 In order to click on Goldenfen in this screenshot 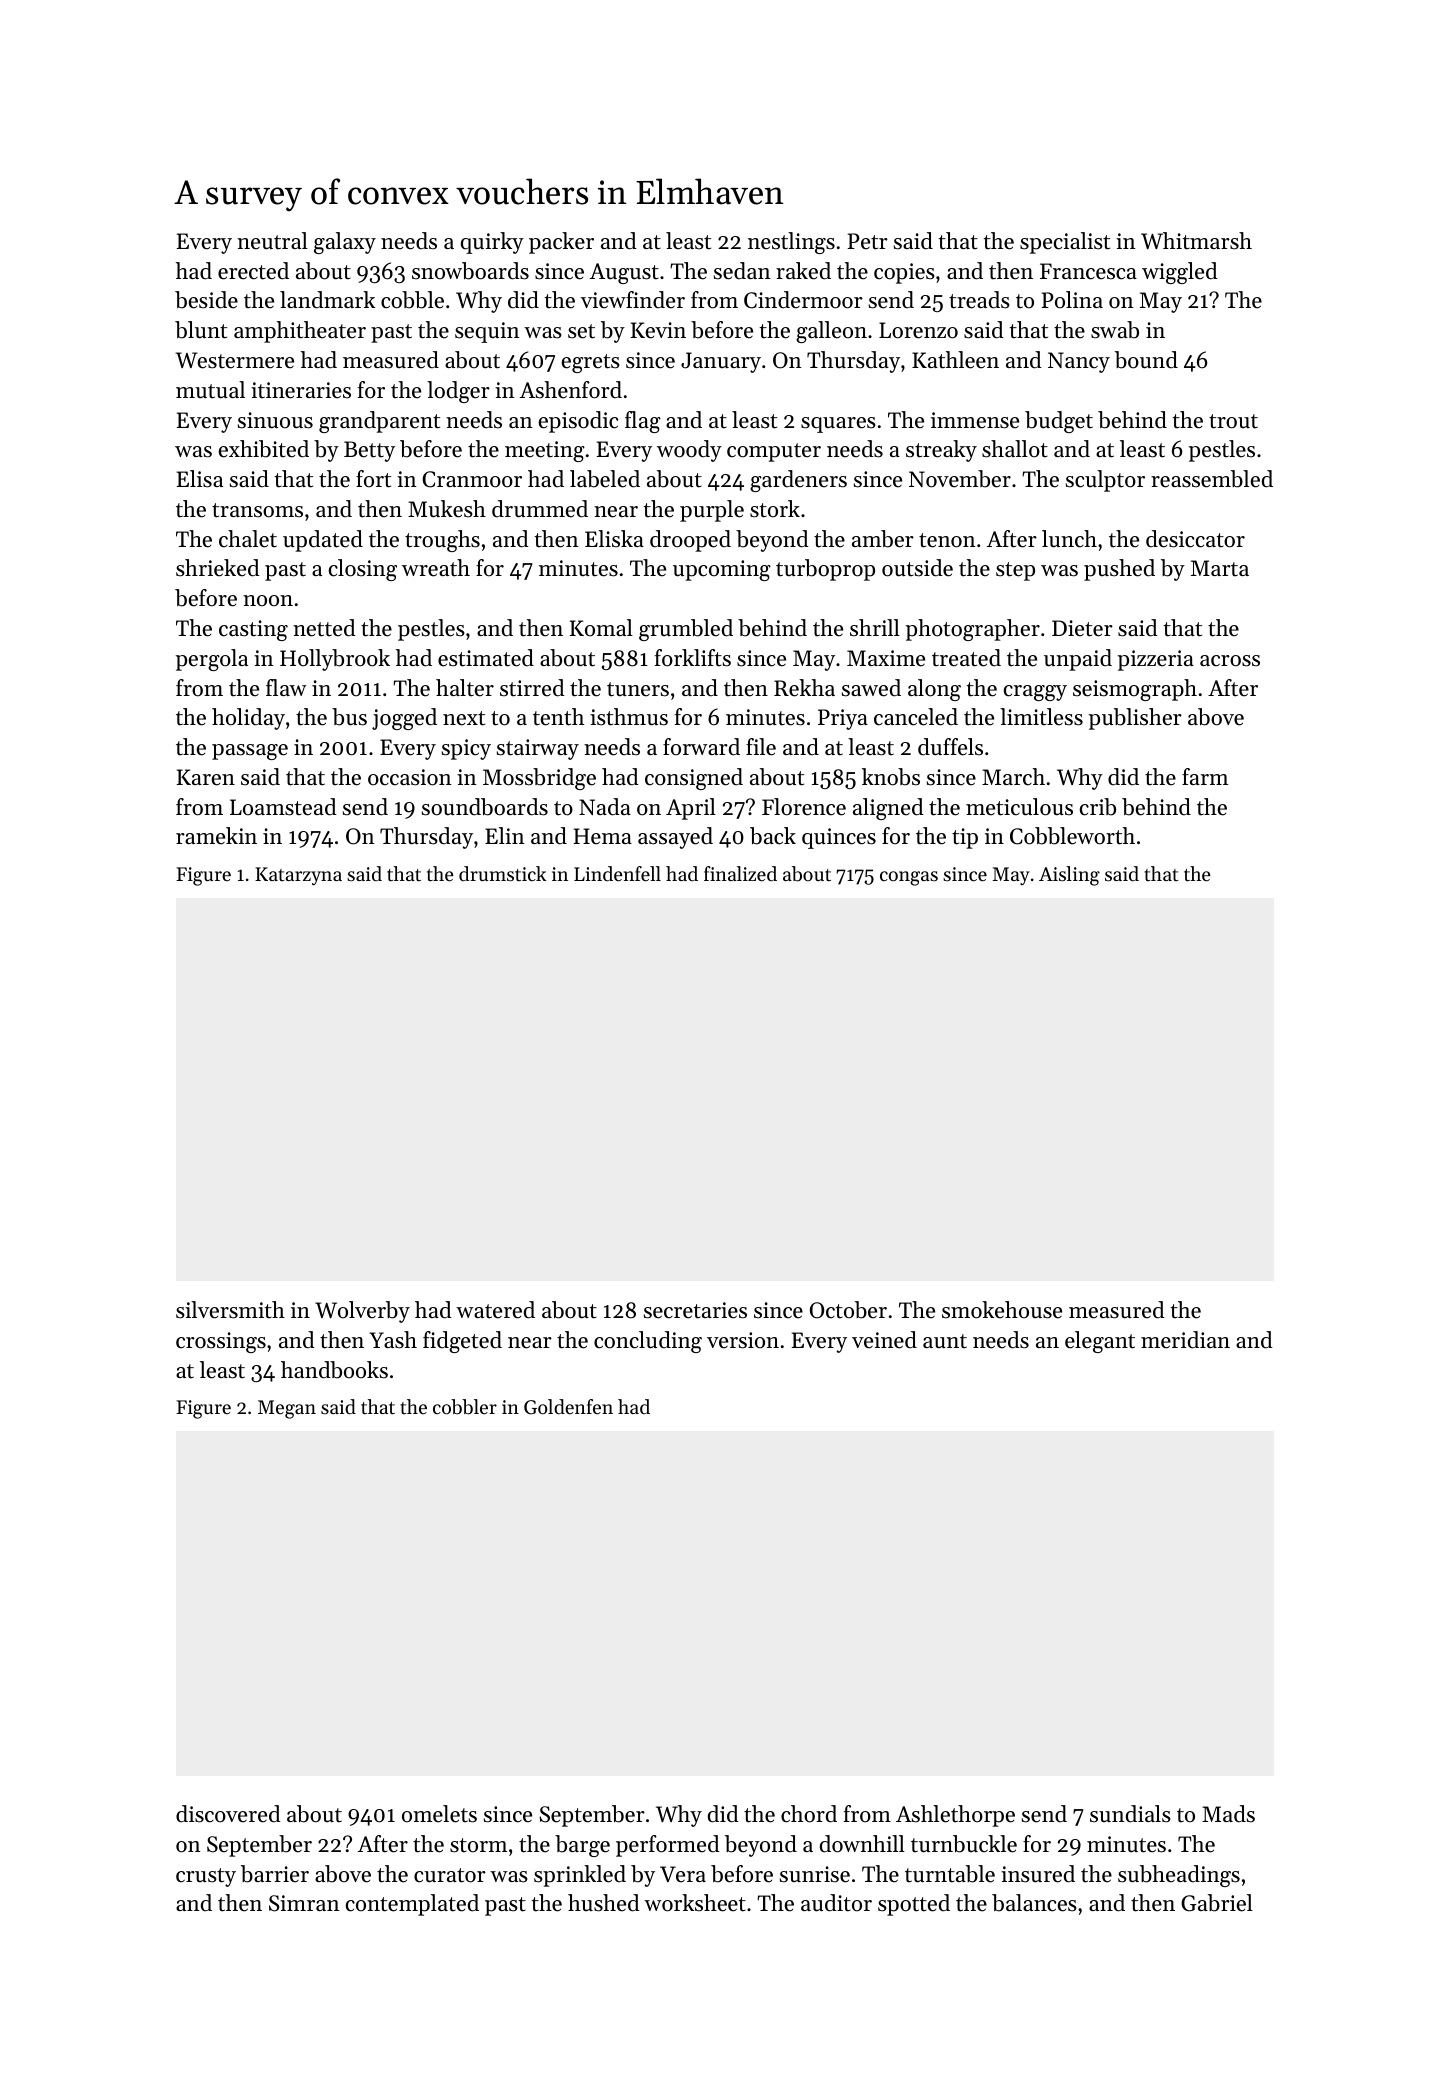, I will do `click(568, 1407)`.
